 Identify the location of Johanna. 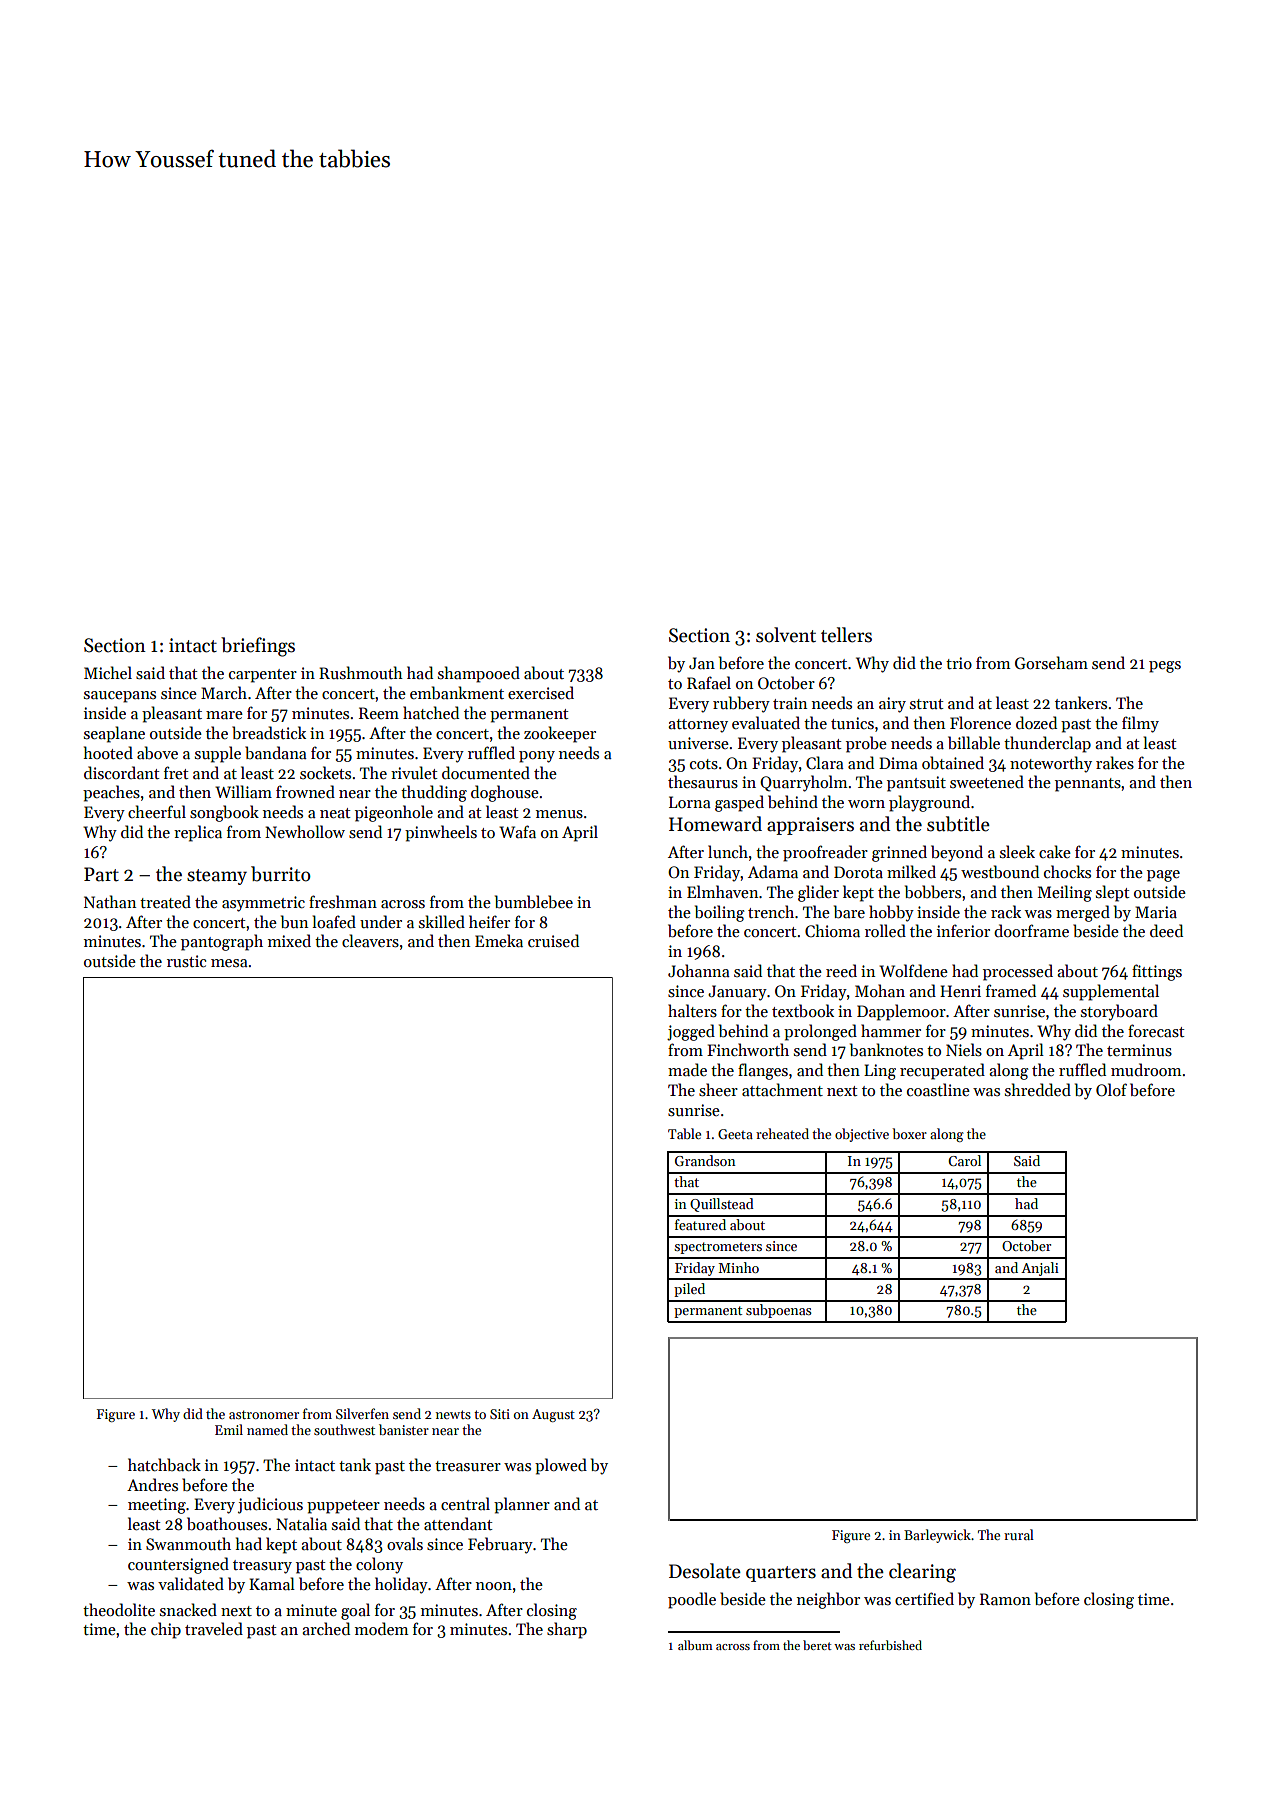
(699, 970).
